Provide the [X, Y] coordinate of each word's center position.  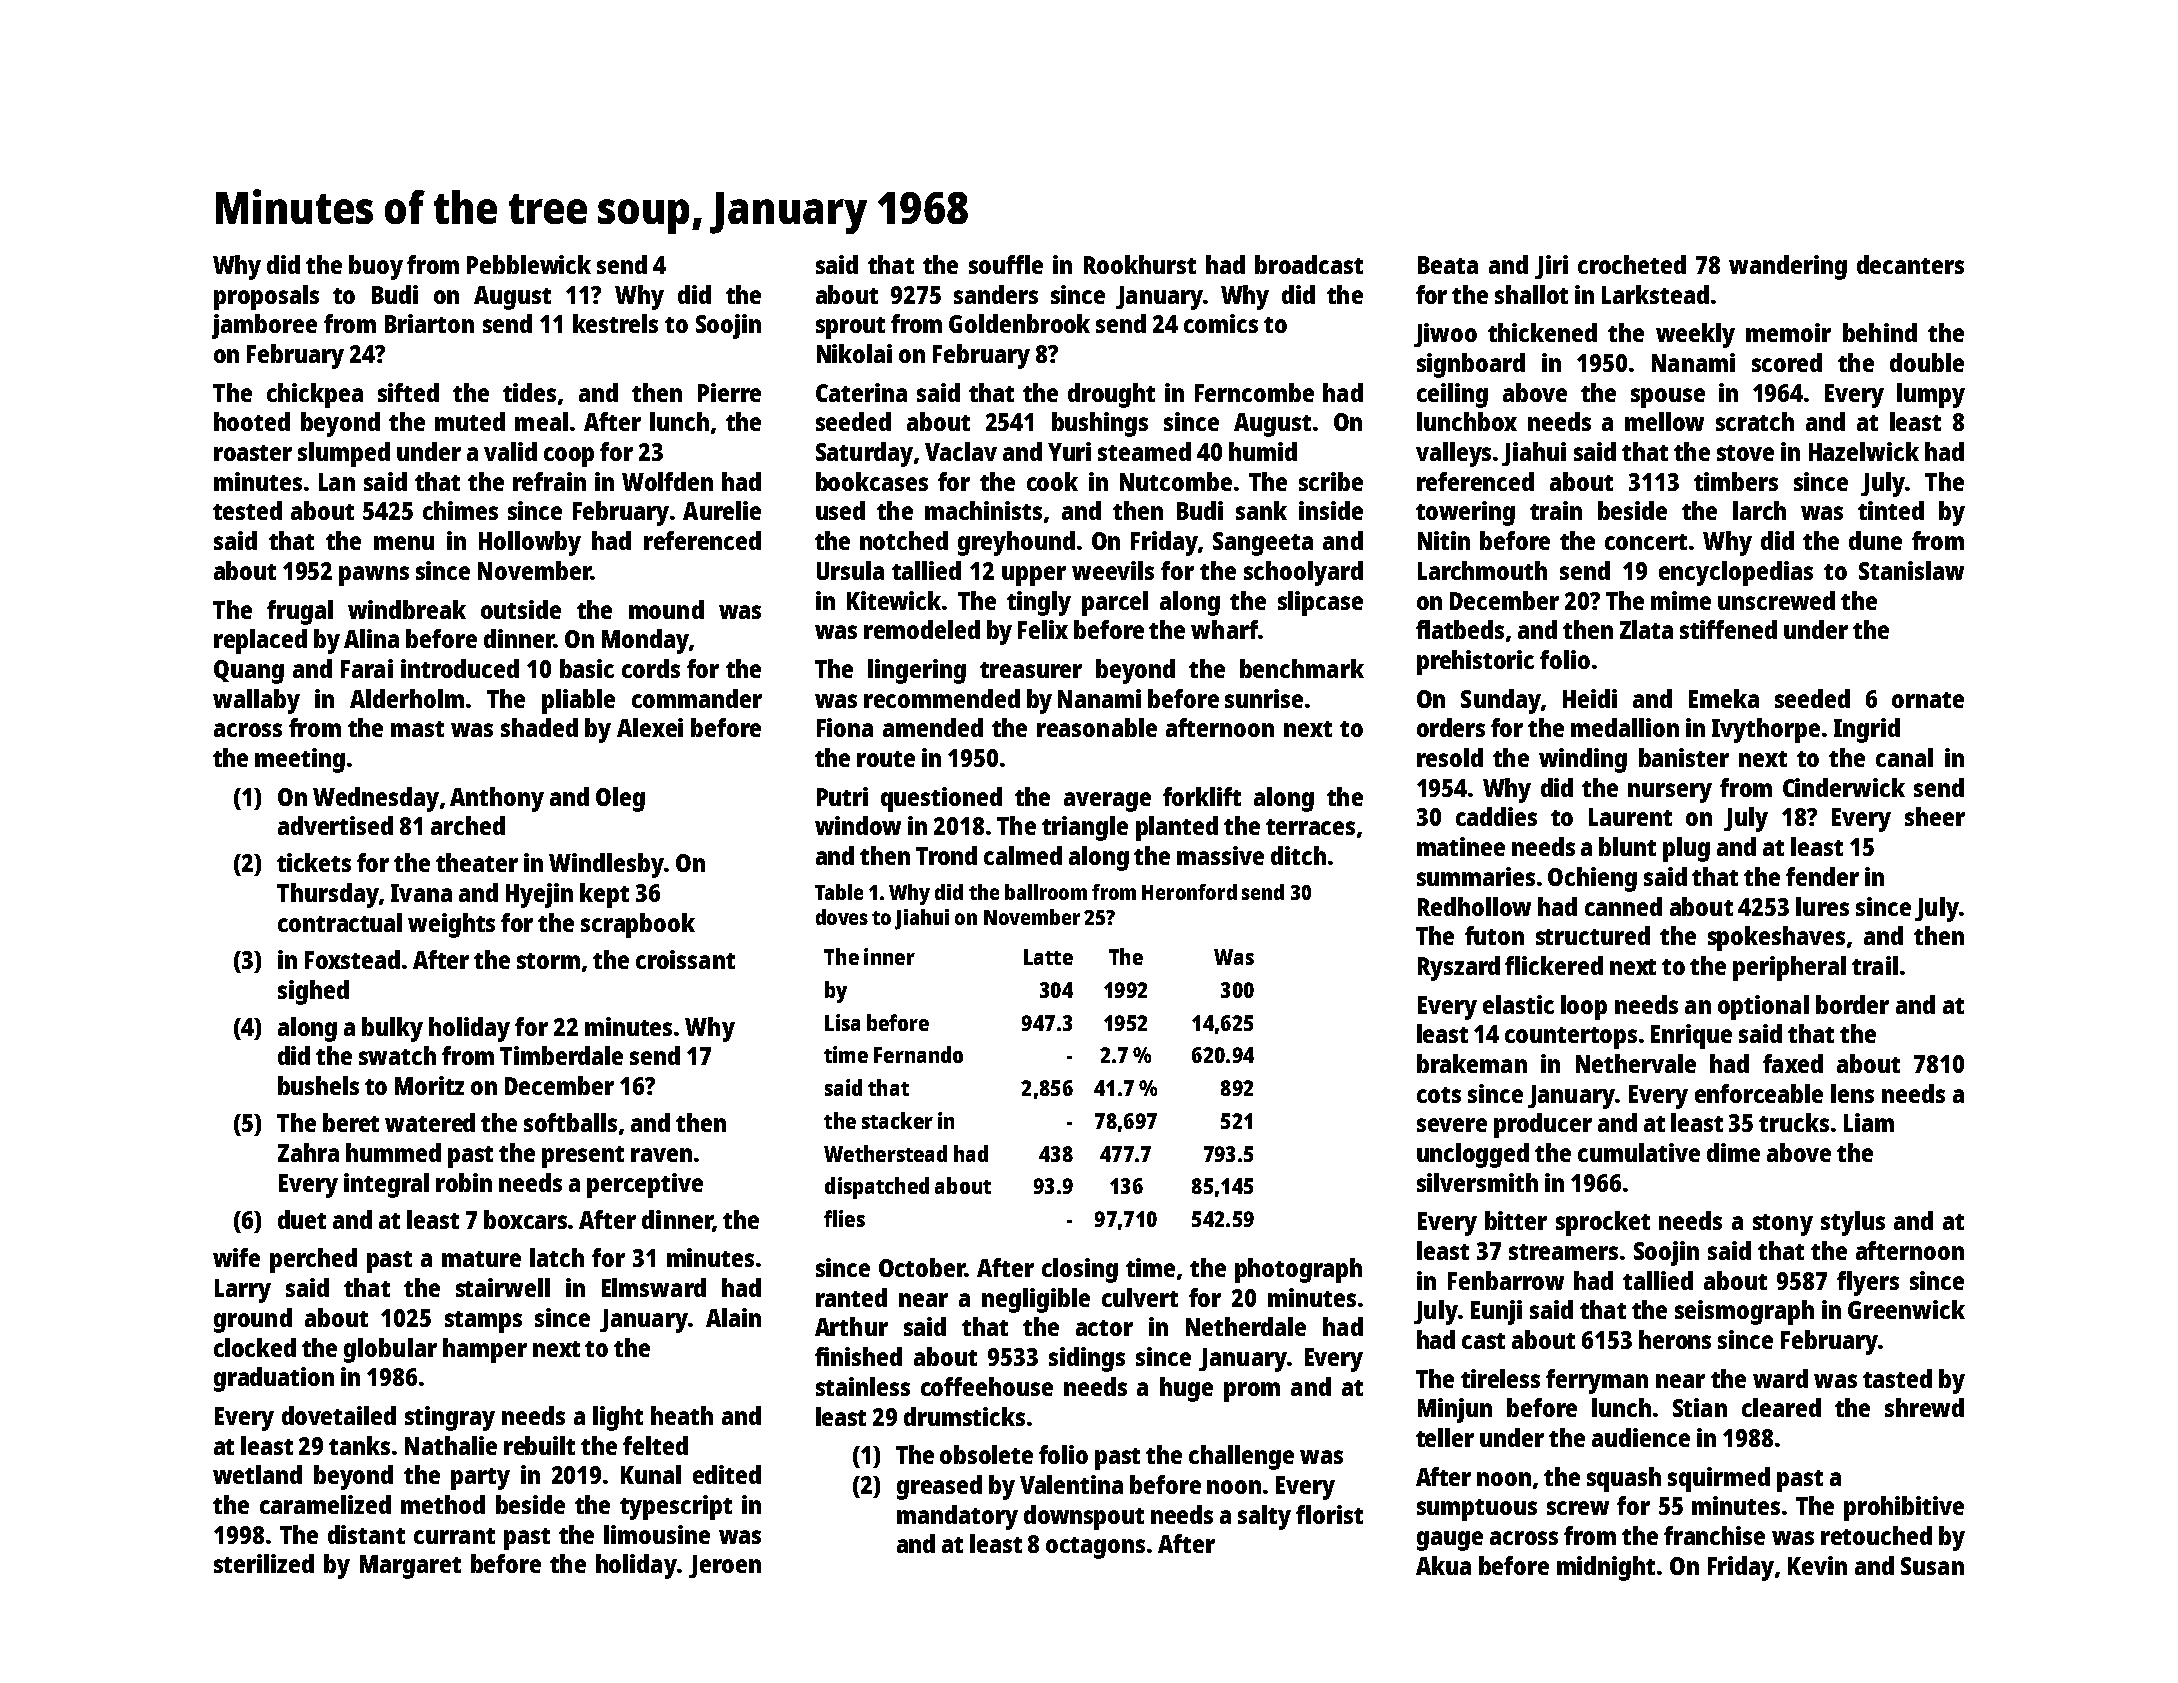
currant [454, 1536]
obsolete [986, 1454]
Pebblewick [529, 264]
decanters [1910, 264]
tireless [1500, 1378]
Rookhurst [1140, 264]
